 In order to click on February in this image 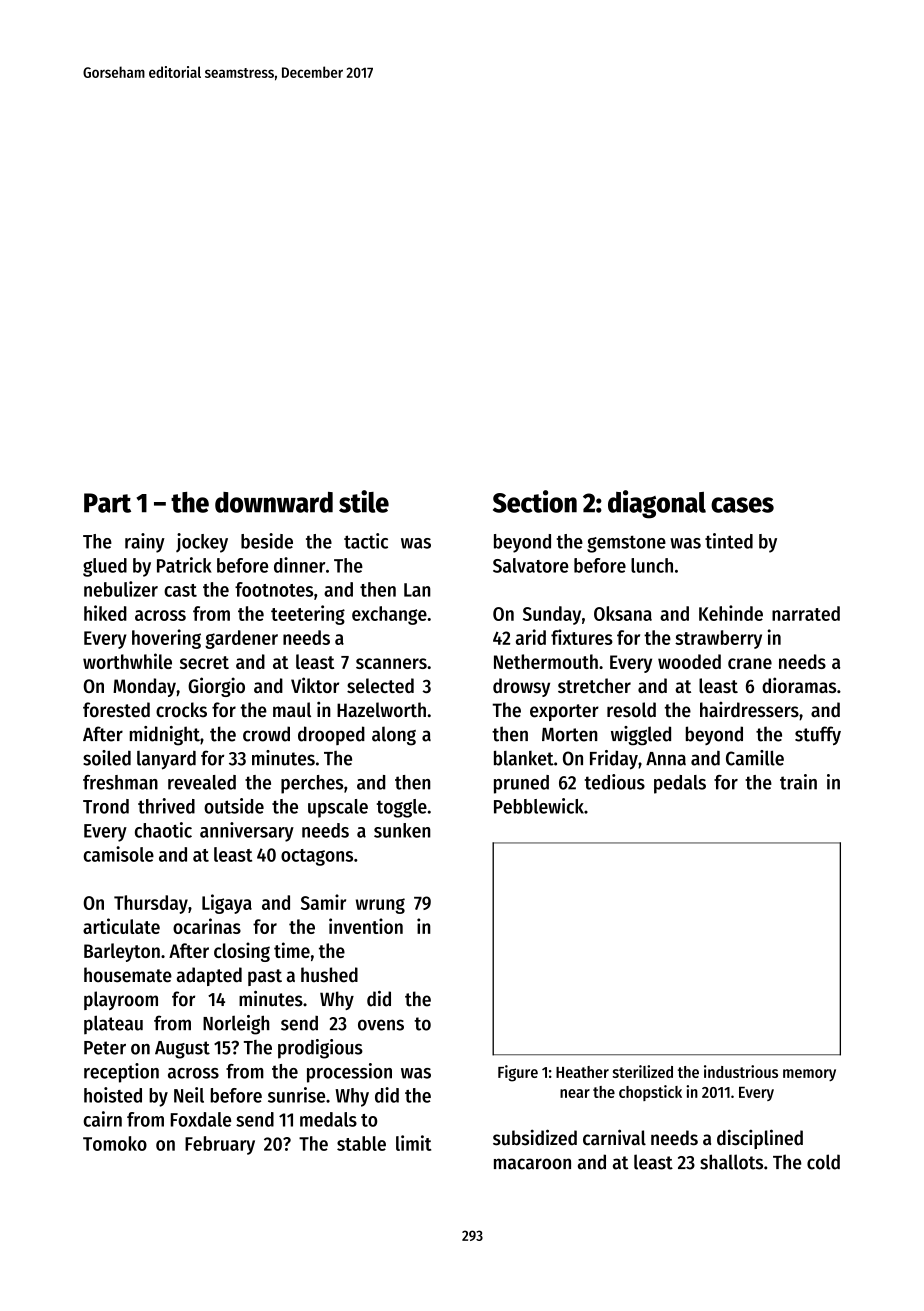, I will do `click(220, 1145)`.
